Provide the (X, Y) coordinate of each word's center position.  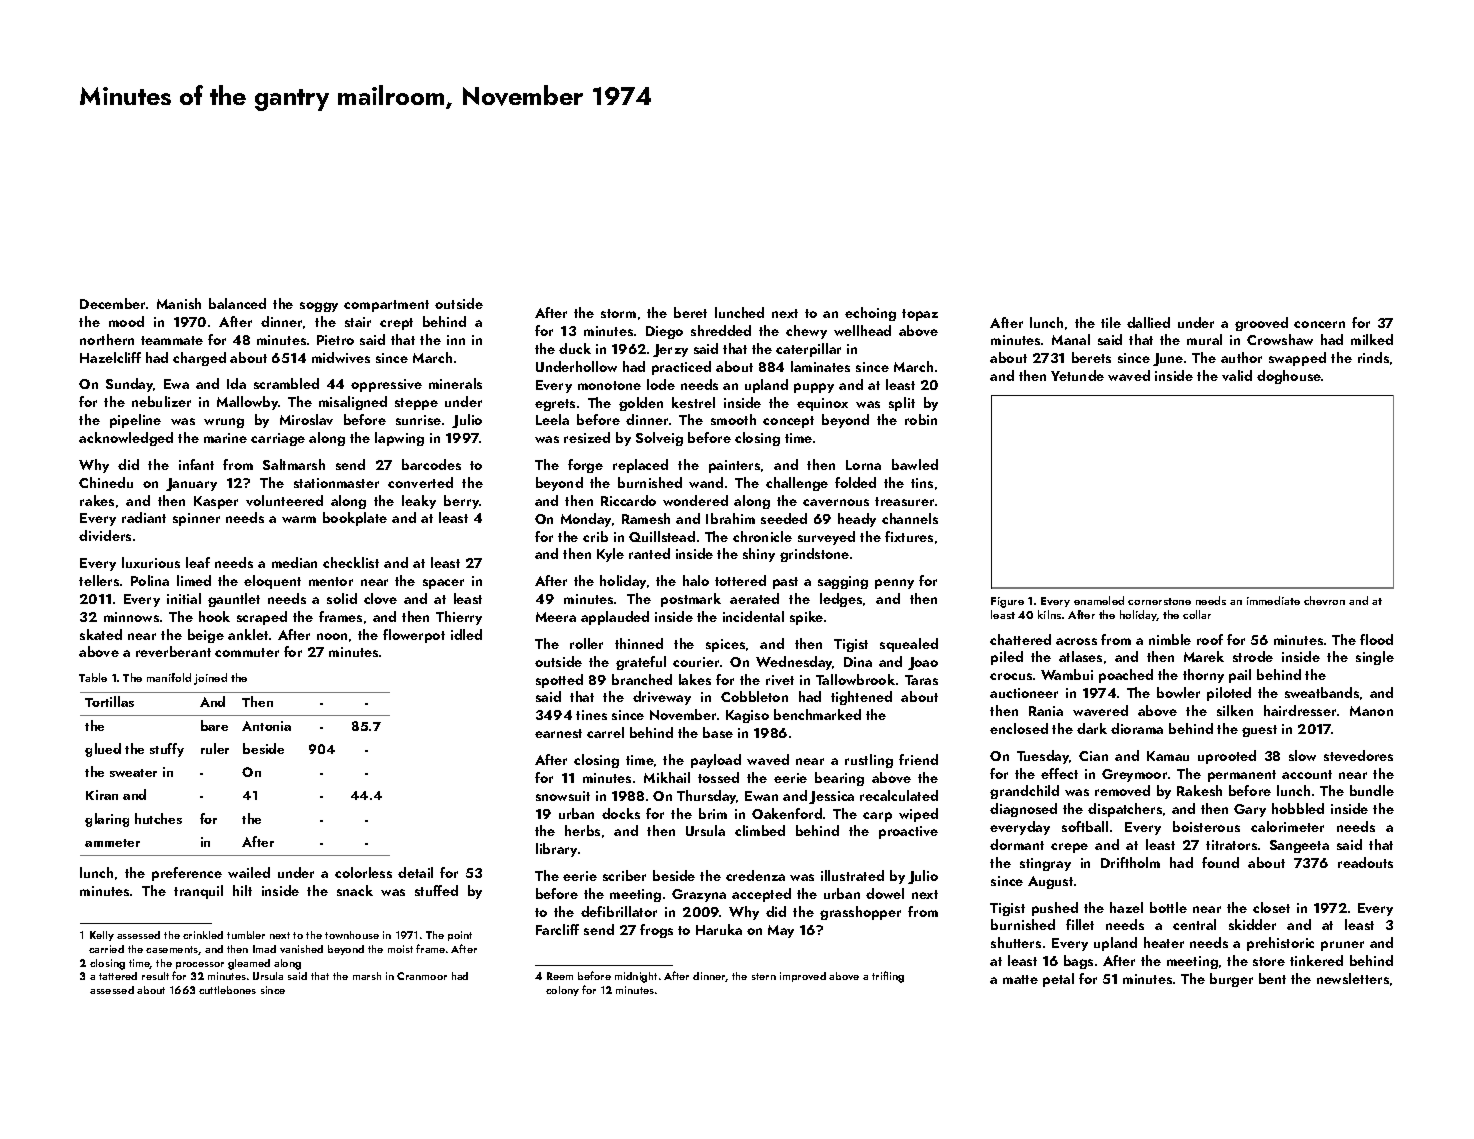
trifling (888, 977)
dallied (1148, 322)
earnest (558, 733)
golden (641, 404)
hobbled (1298, 808)
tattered (118, 976)
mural (1204, 339)
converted (420, 482)
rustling (869, 761)
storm (618, 313)
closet (1271, 907)
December (113, 303)
